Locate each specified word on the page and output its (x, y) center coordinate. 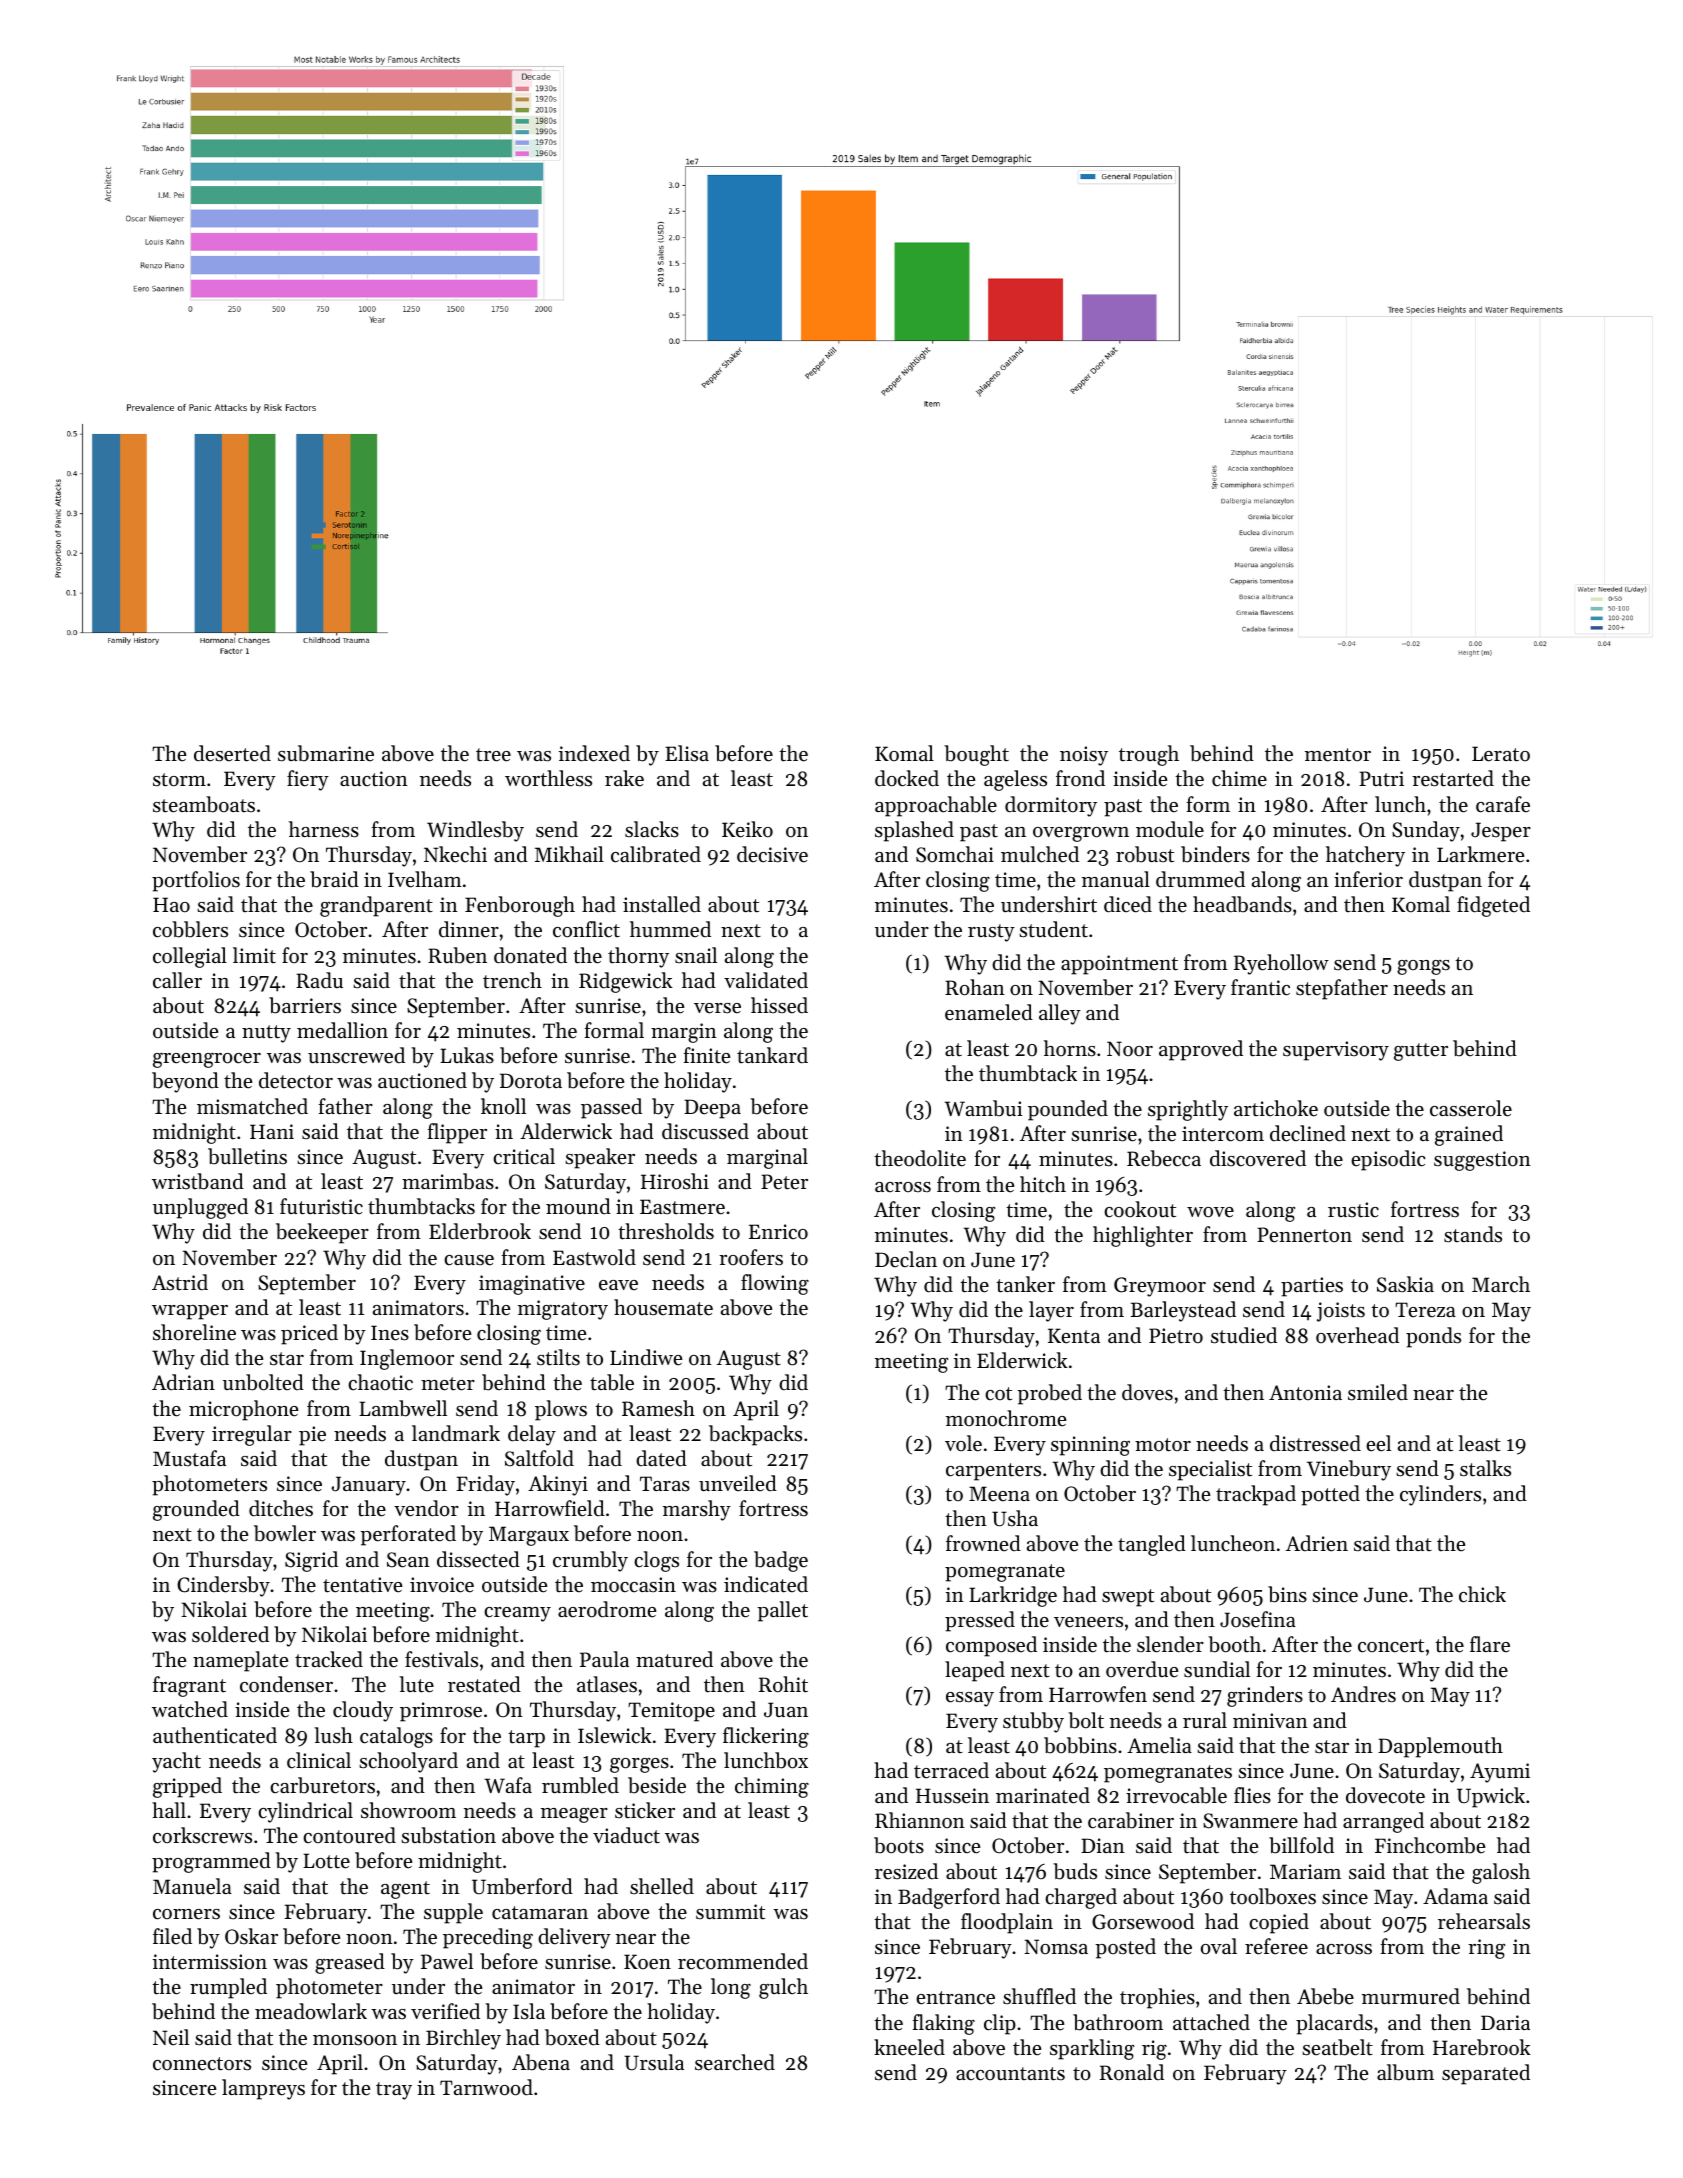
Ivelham (425, 879)
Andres (1363, 1694)
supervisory (1336, 1051)
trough (1149, 755)
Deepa (712, 1109)
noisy (1084, 756)
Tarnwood (486, 2087)
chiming (772, 1787)
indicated (766, 1584)
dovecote (1385, 1795)
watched (190, 1709)
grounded (196, 1510)
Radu (319, 980)
